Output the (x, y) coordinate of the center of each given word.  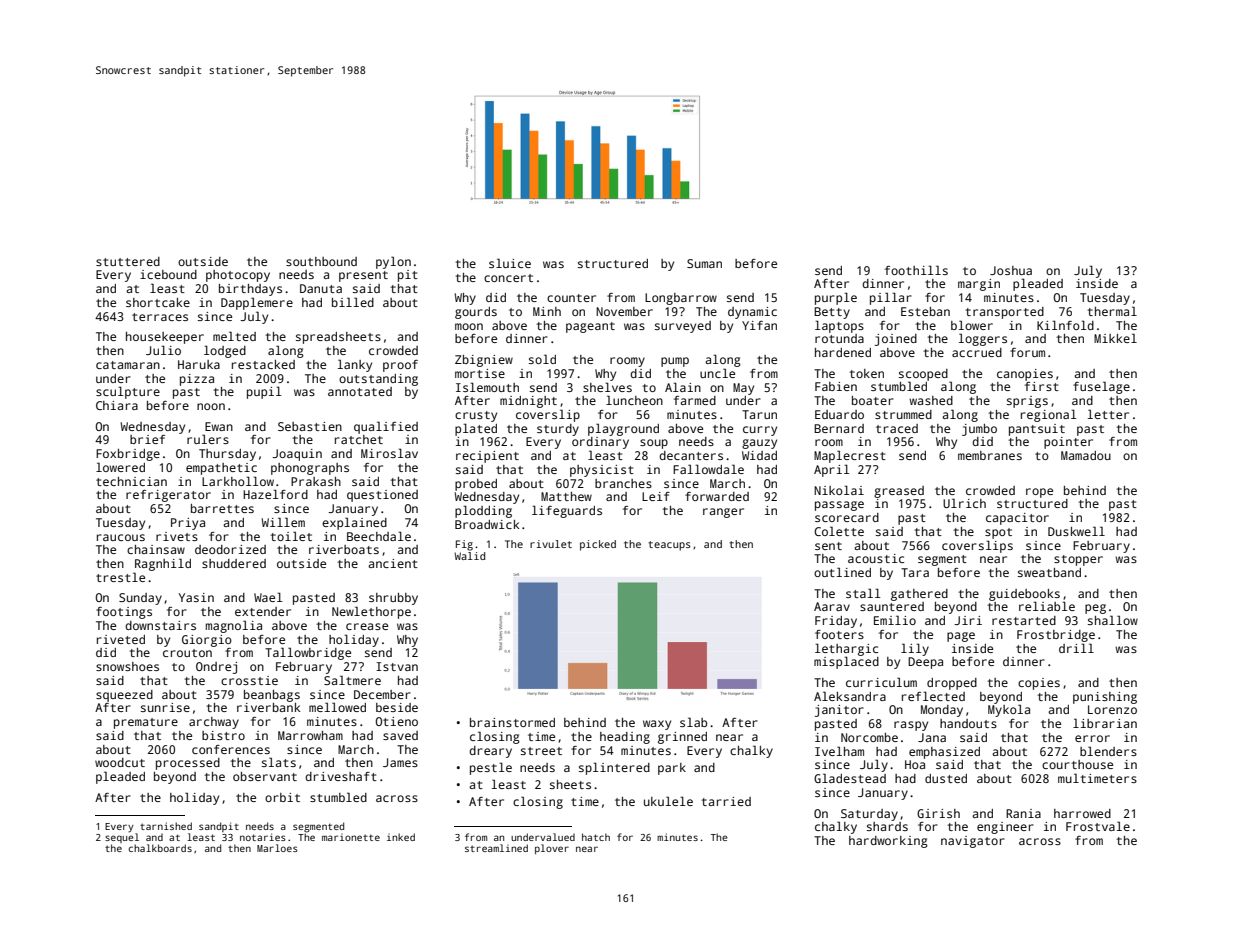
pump (675, 362)
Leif (656, 496)
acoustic (876, 558)
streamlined (496, 848)
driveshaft (341, 776)
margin (979, 285)
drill (1076, 648)
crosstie (249, 680)
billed (353, 302)
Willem (283, 522)
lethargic (846, 649)
